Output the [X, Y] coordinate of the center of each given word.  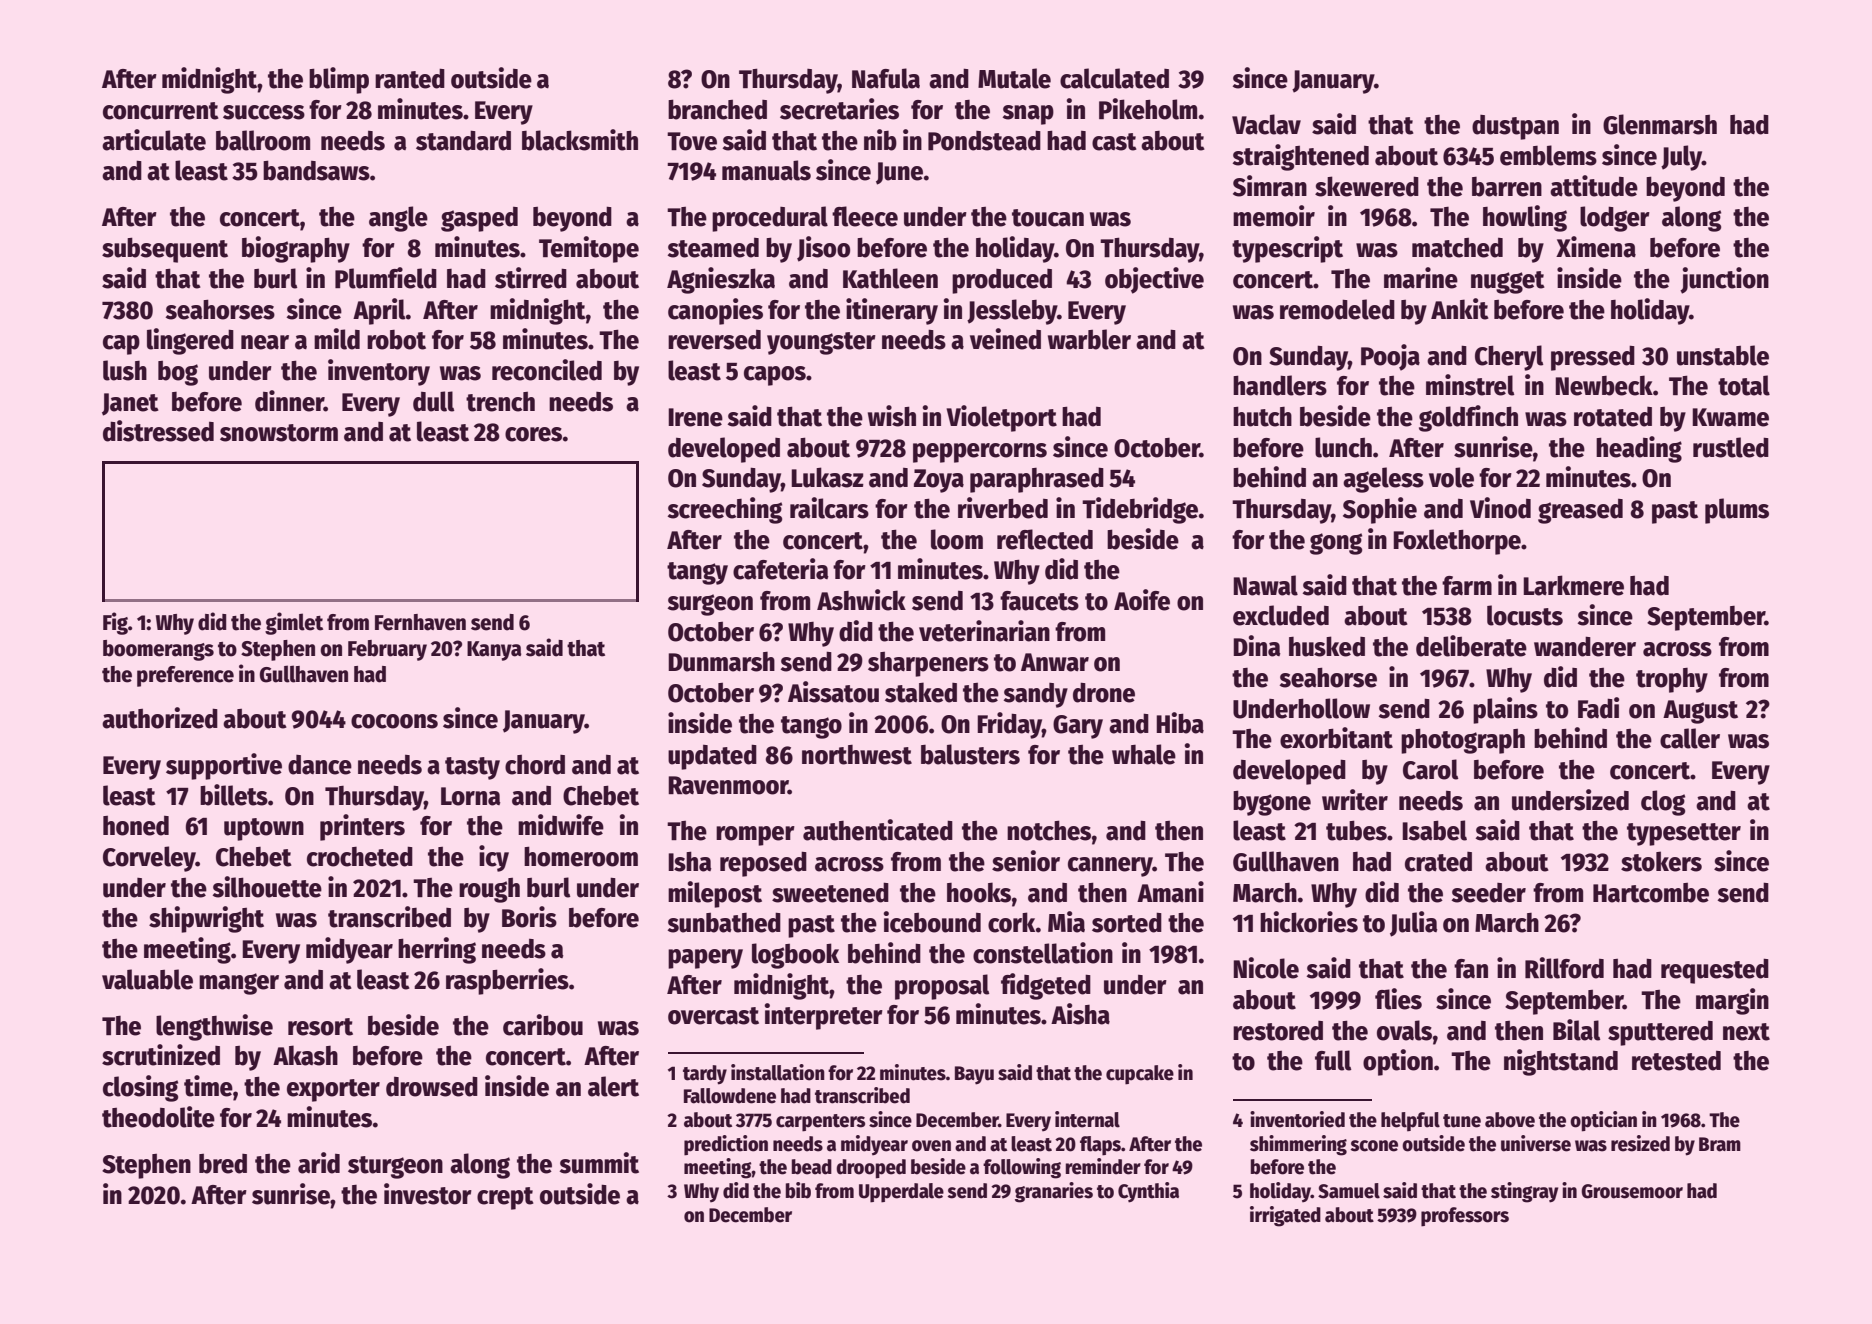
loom [957, 539]
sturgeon [395, 1167]
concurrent [161, 111]
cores [533, 434]
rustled [1731, 447]
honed [136, 826]
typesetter [1684, 834]
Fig [115, 623]
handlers [1280, 385]
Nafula [886, 78]
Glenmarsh [1660, 124]
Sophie [1380, 510]
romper [755, 836]
